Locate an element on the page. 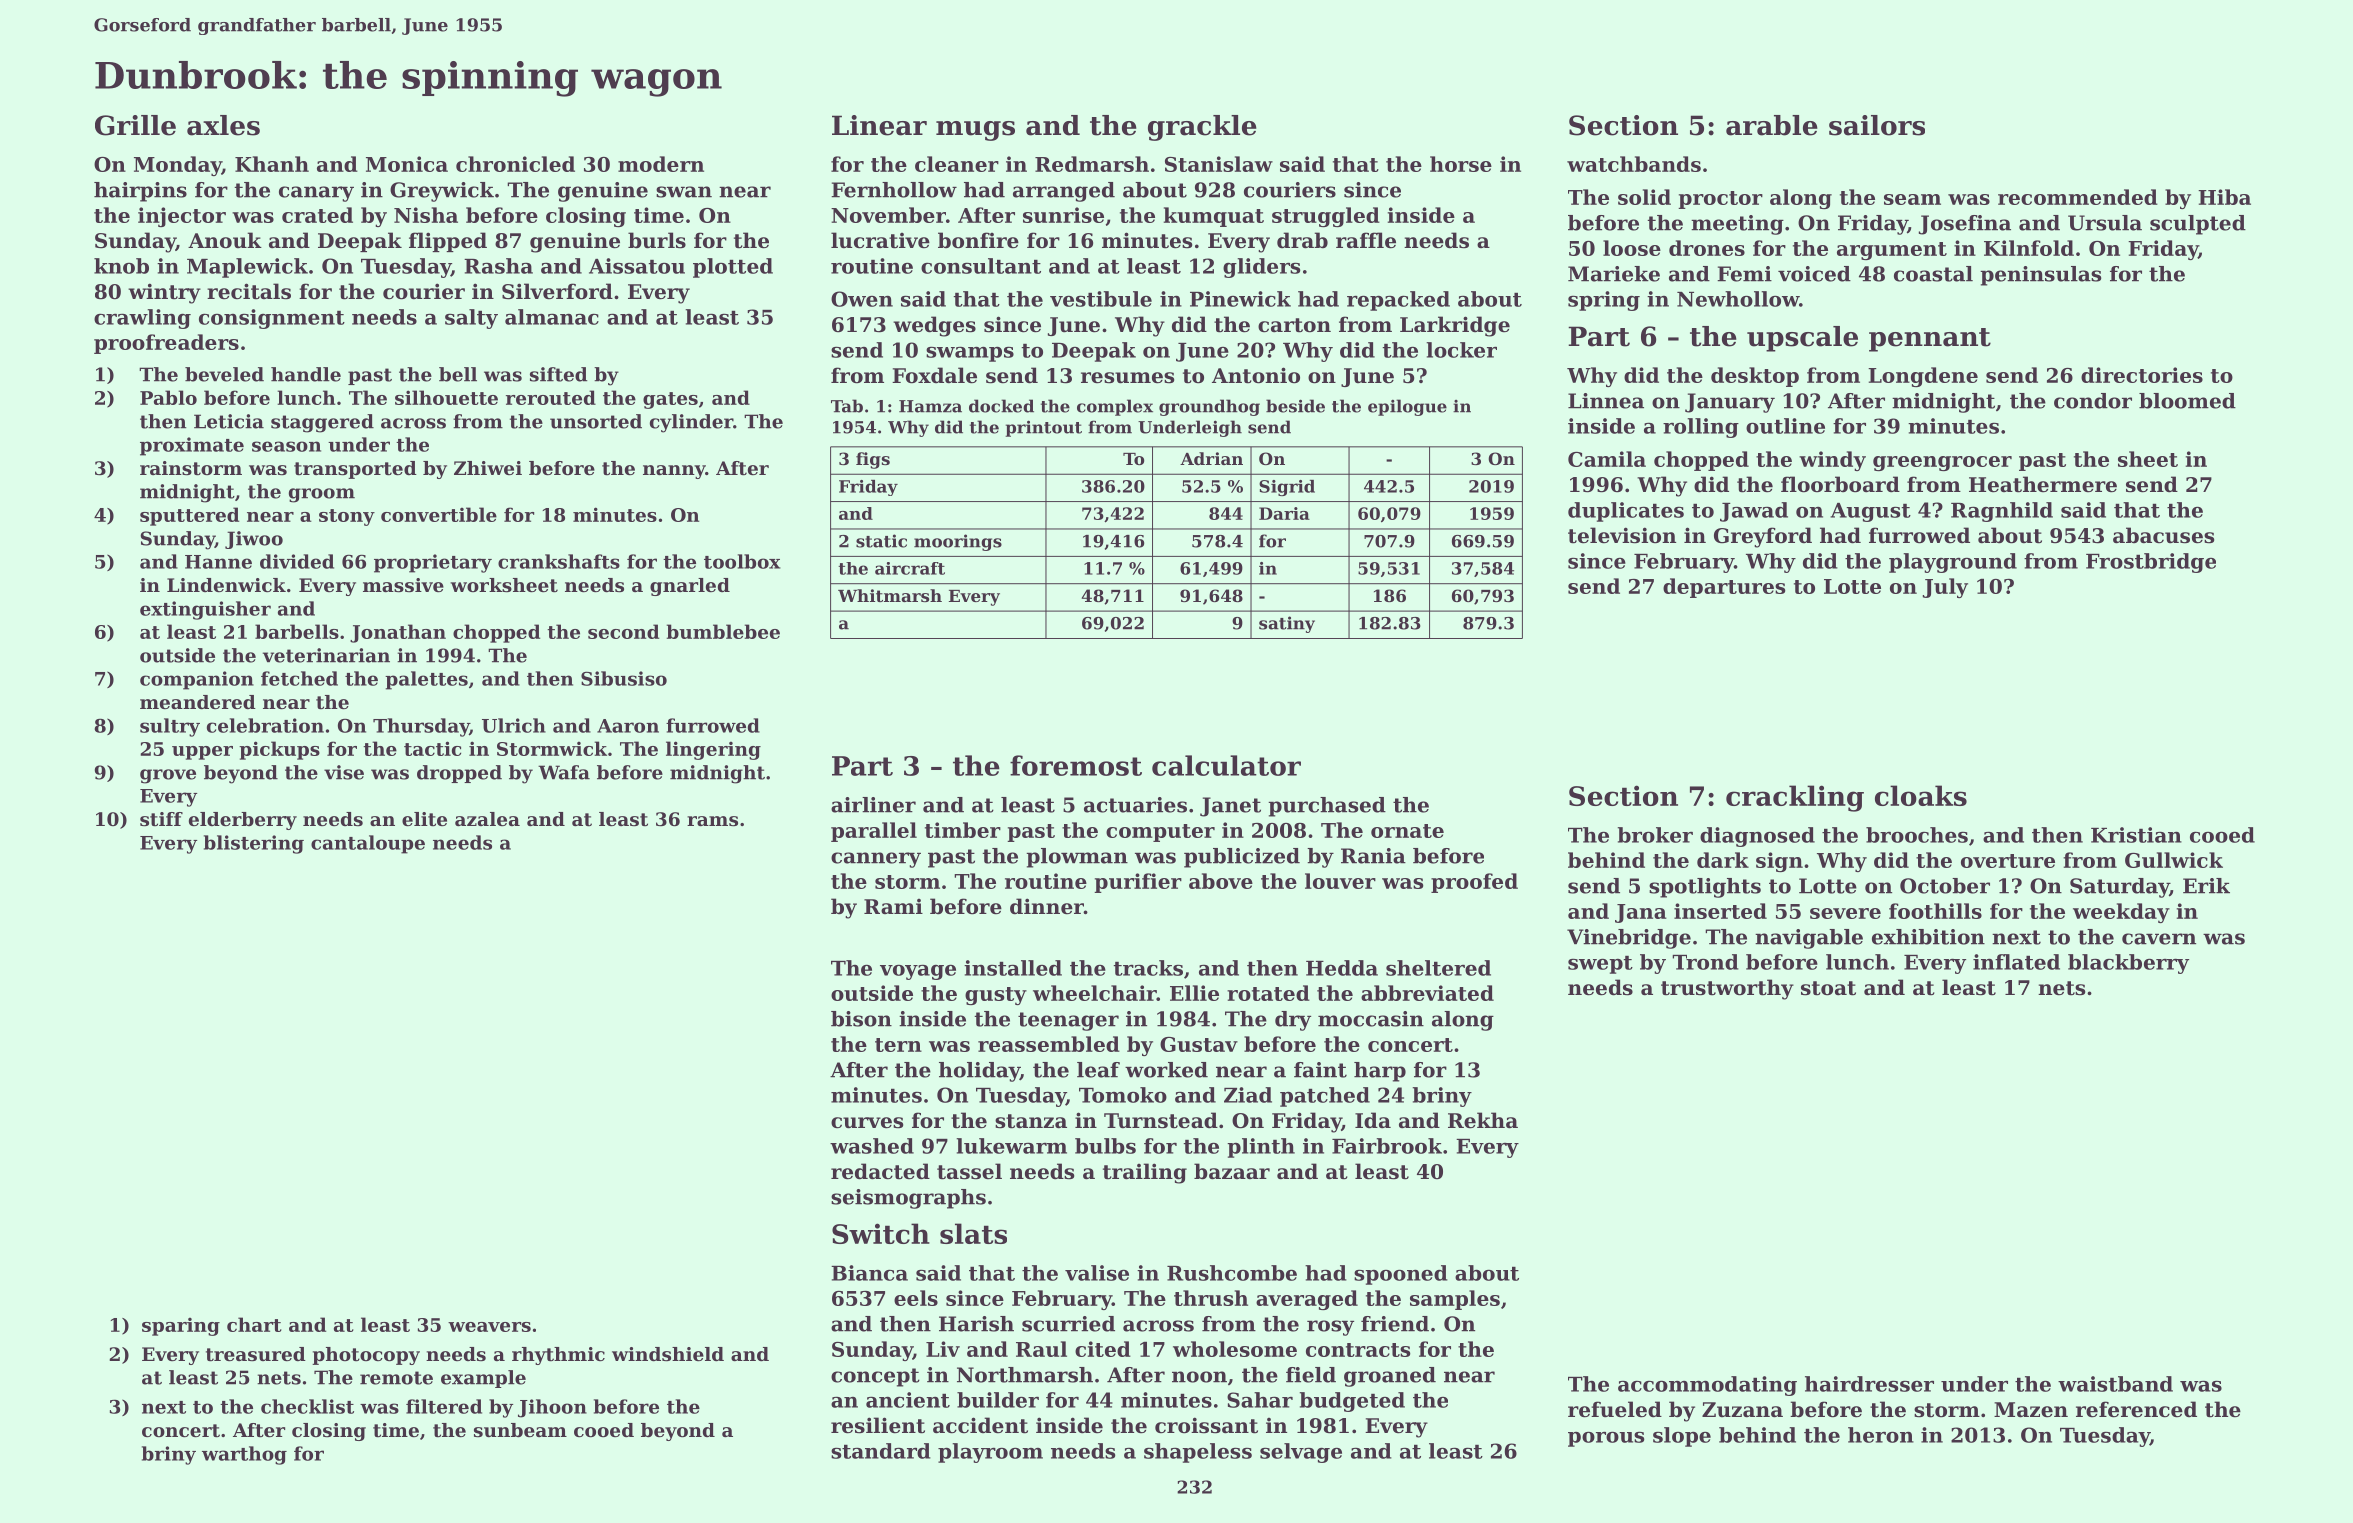  heron is located at coordinates (1881, 1435).
